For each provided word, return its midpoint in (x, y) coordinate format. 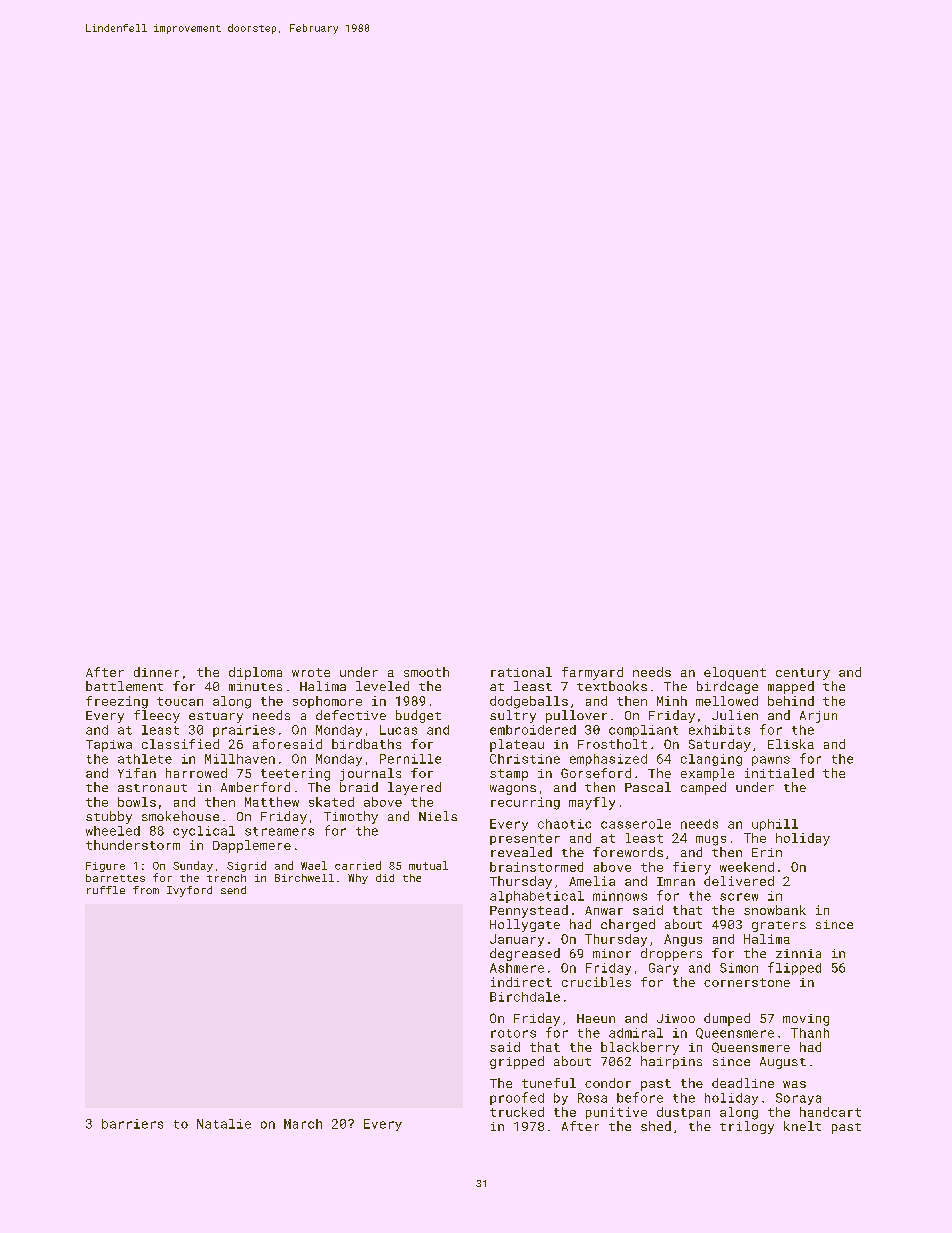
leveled (382, 686)
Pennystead (529, 911)
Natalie (224, 1124)
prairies (244, 731)
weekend (747, 867)
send (233, 890)
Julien (735, 715)
